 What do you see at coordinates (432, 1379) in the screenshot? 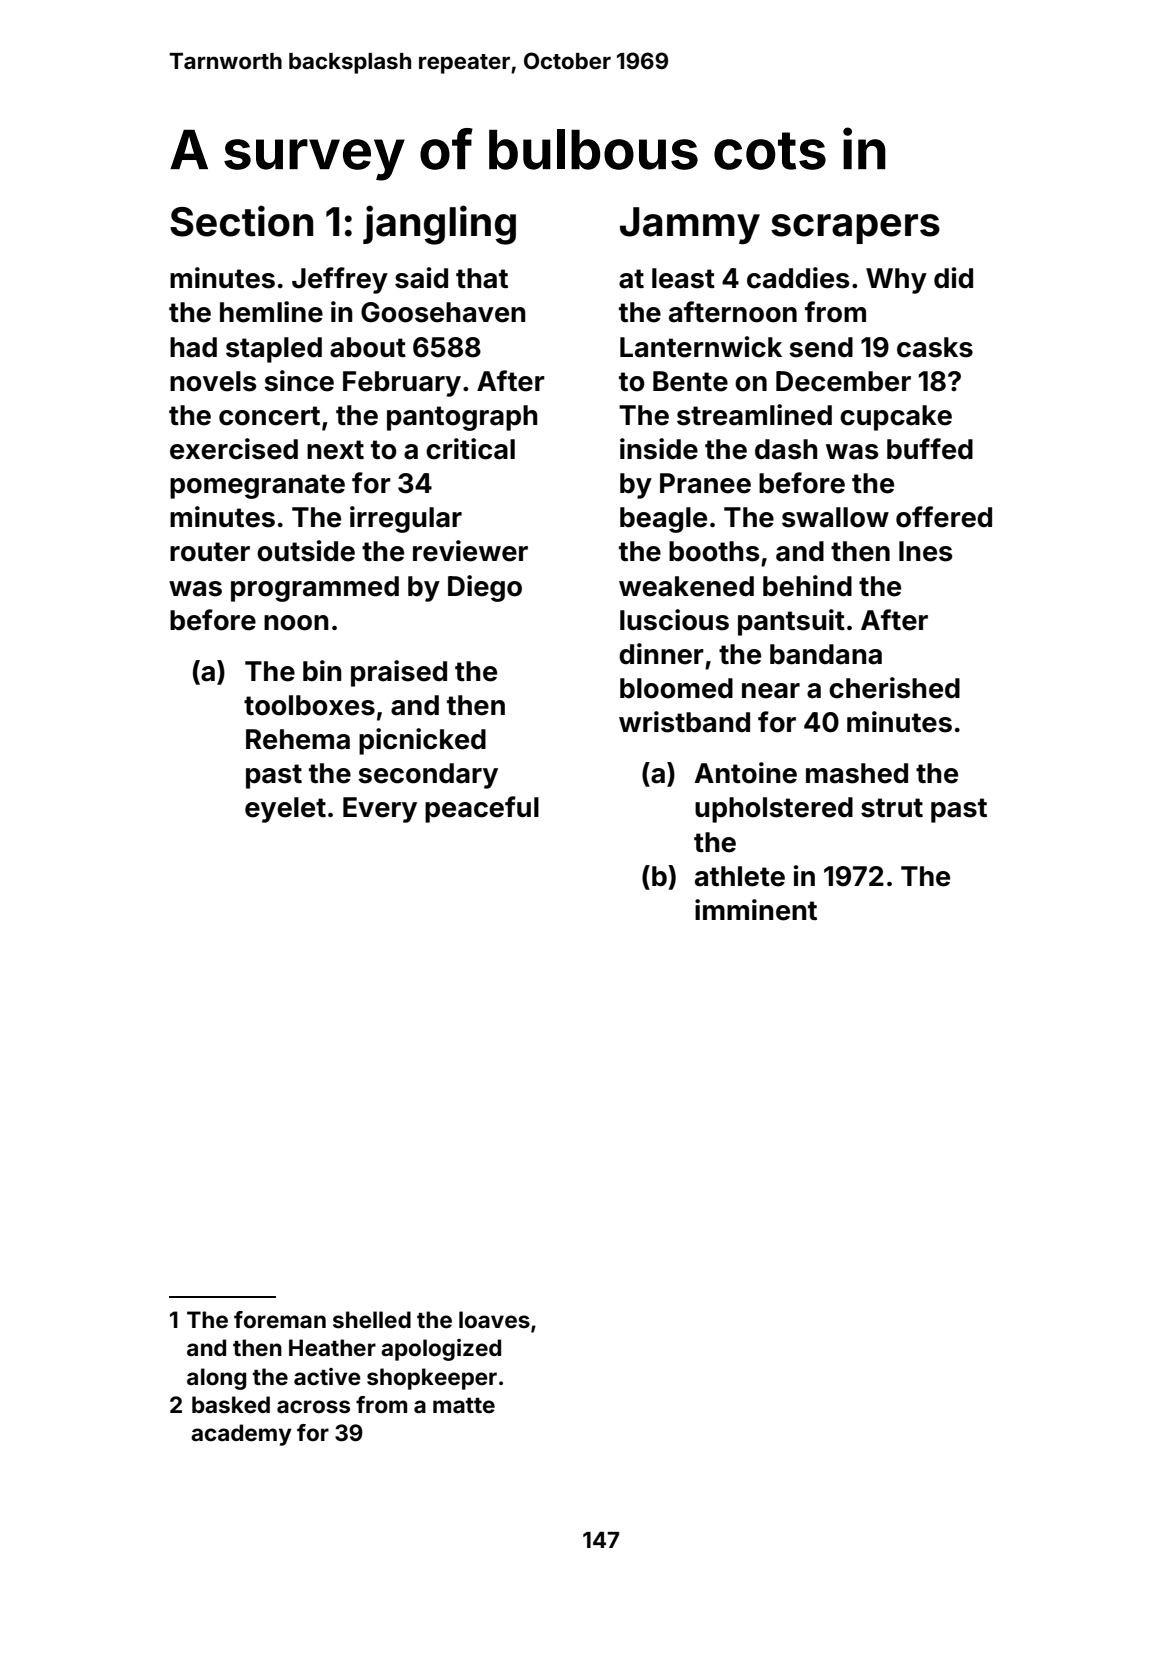
I see `shopkeeper` at bounding box center [432, 1379].
